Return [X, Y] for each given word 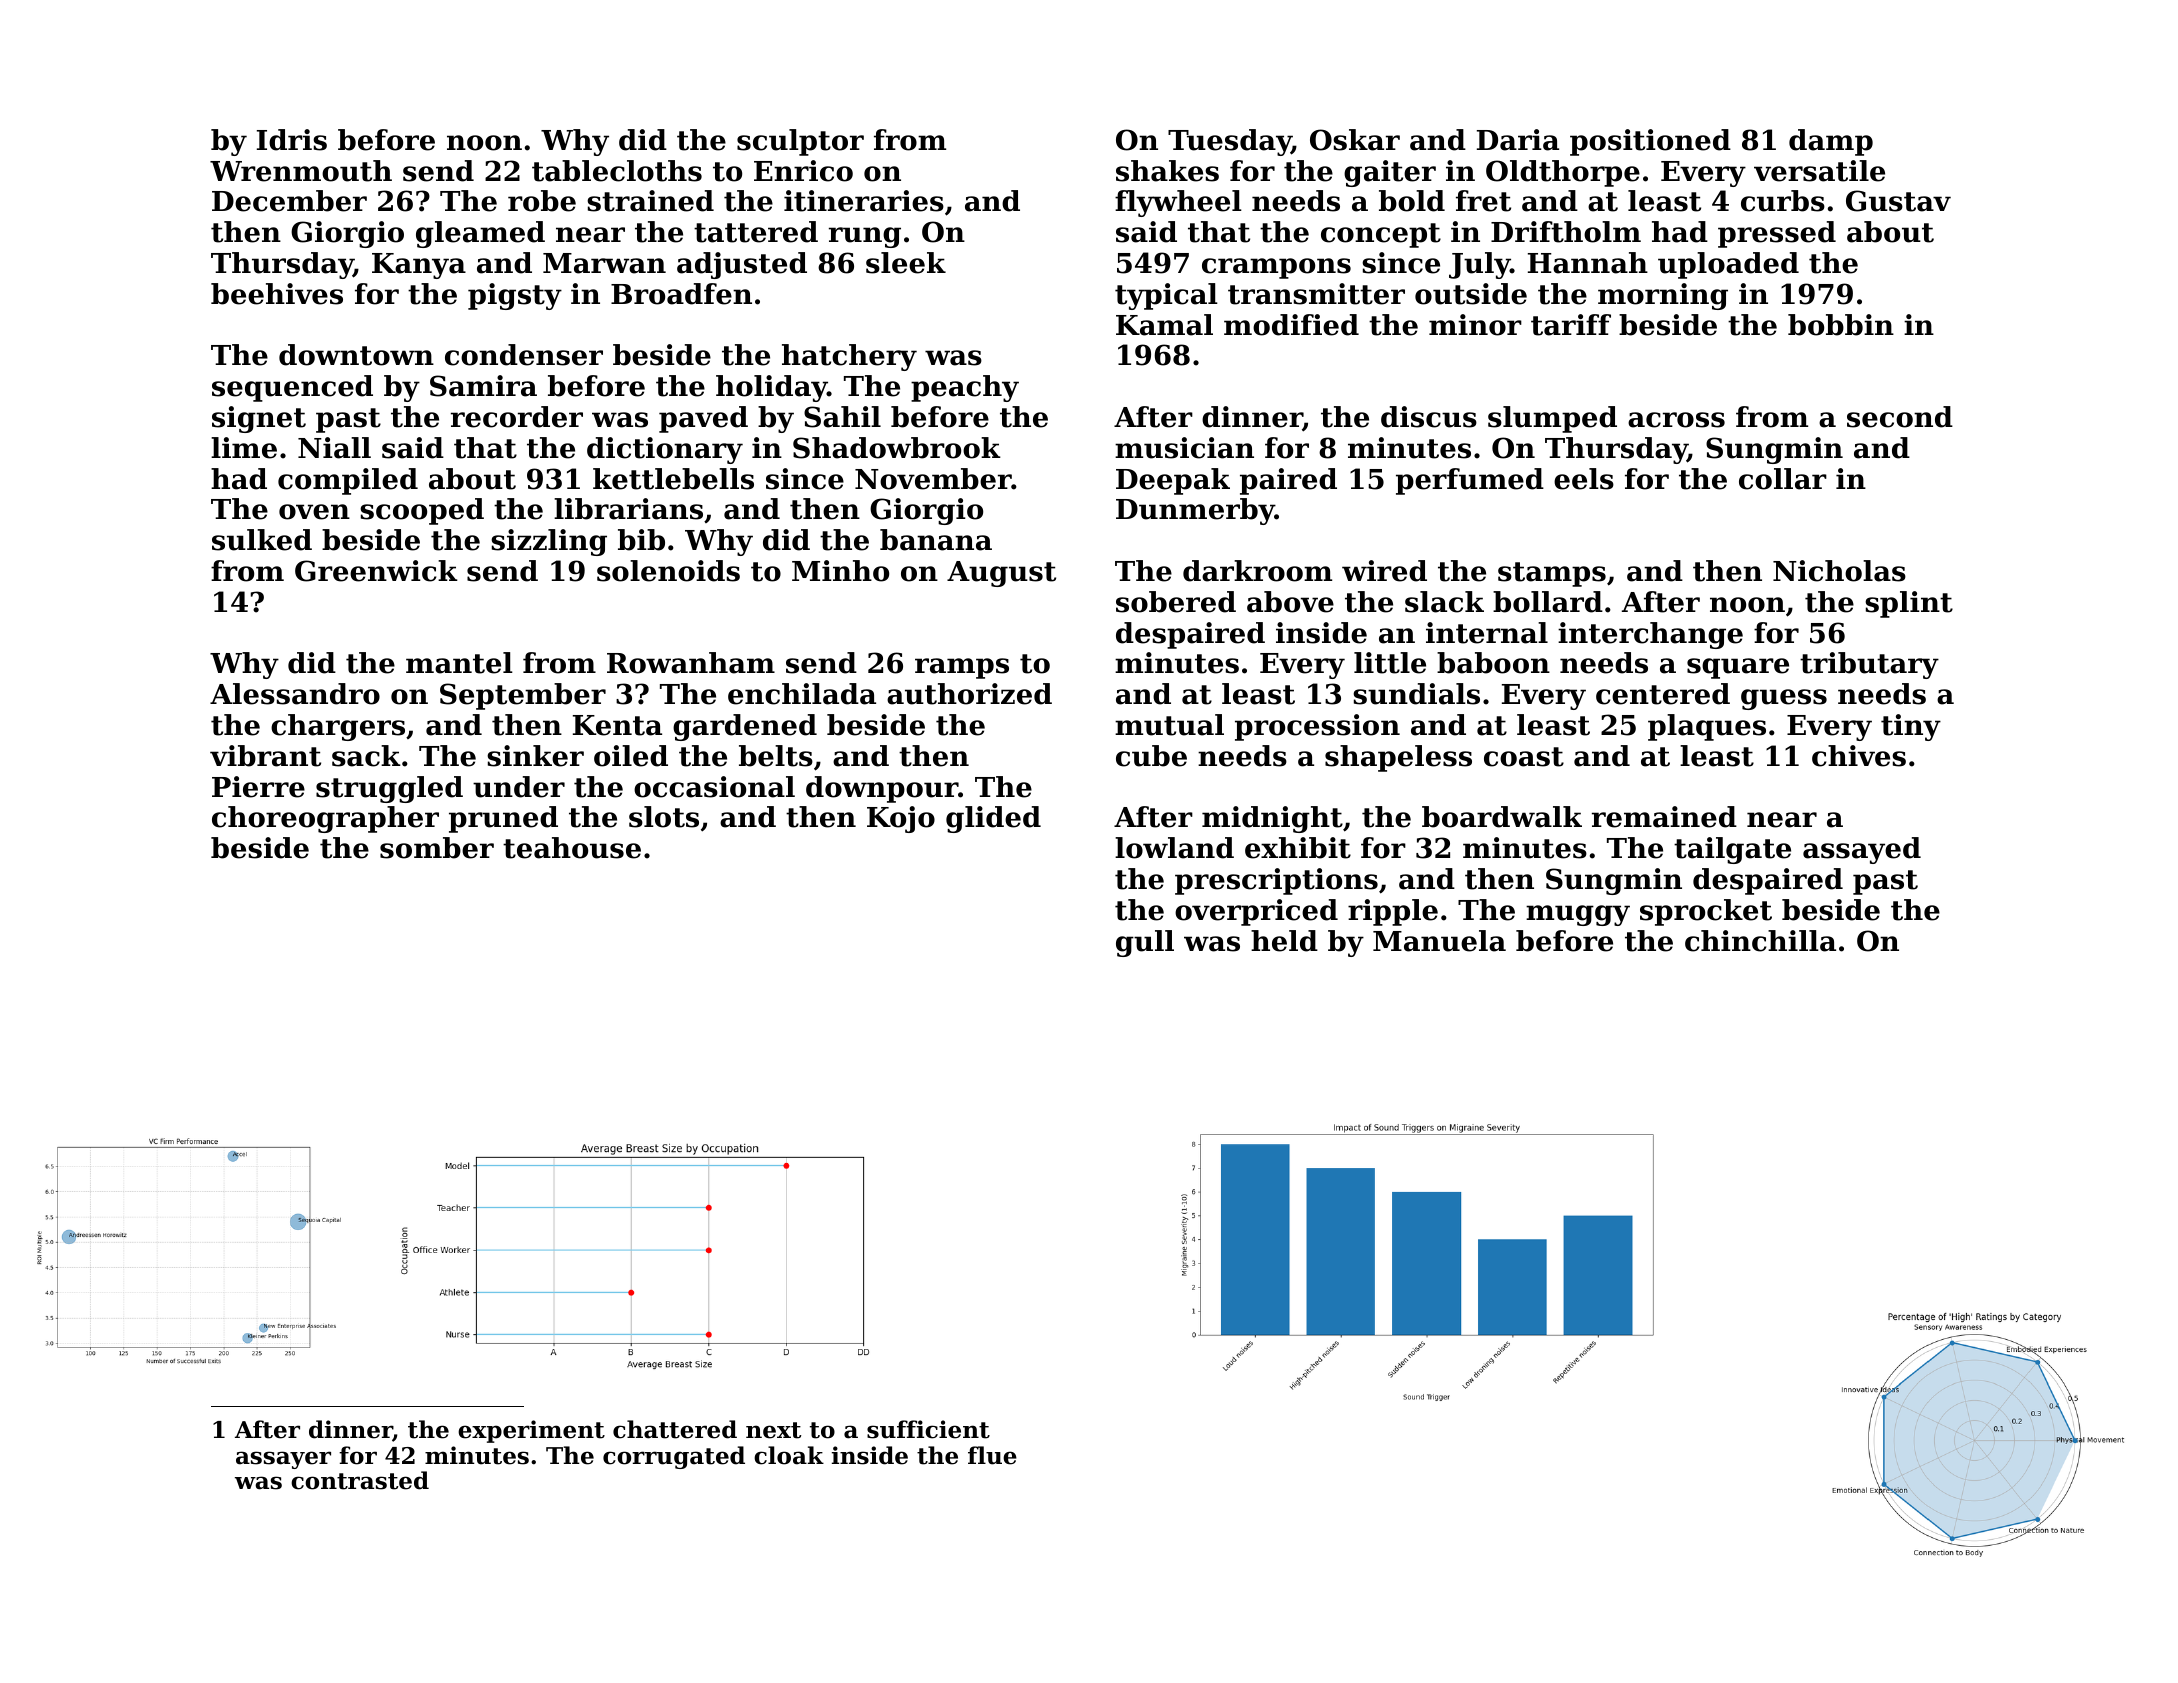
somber [437, 848]
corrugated [674, 1457]
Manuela [1439, 941]
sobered [1176, 602]
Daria [1518, 140]
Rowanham [691, 663]
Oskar [1355, 140]
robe [542, 201]
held [1284, 941]
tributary [1869, 665]
